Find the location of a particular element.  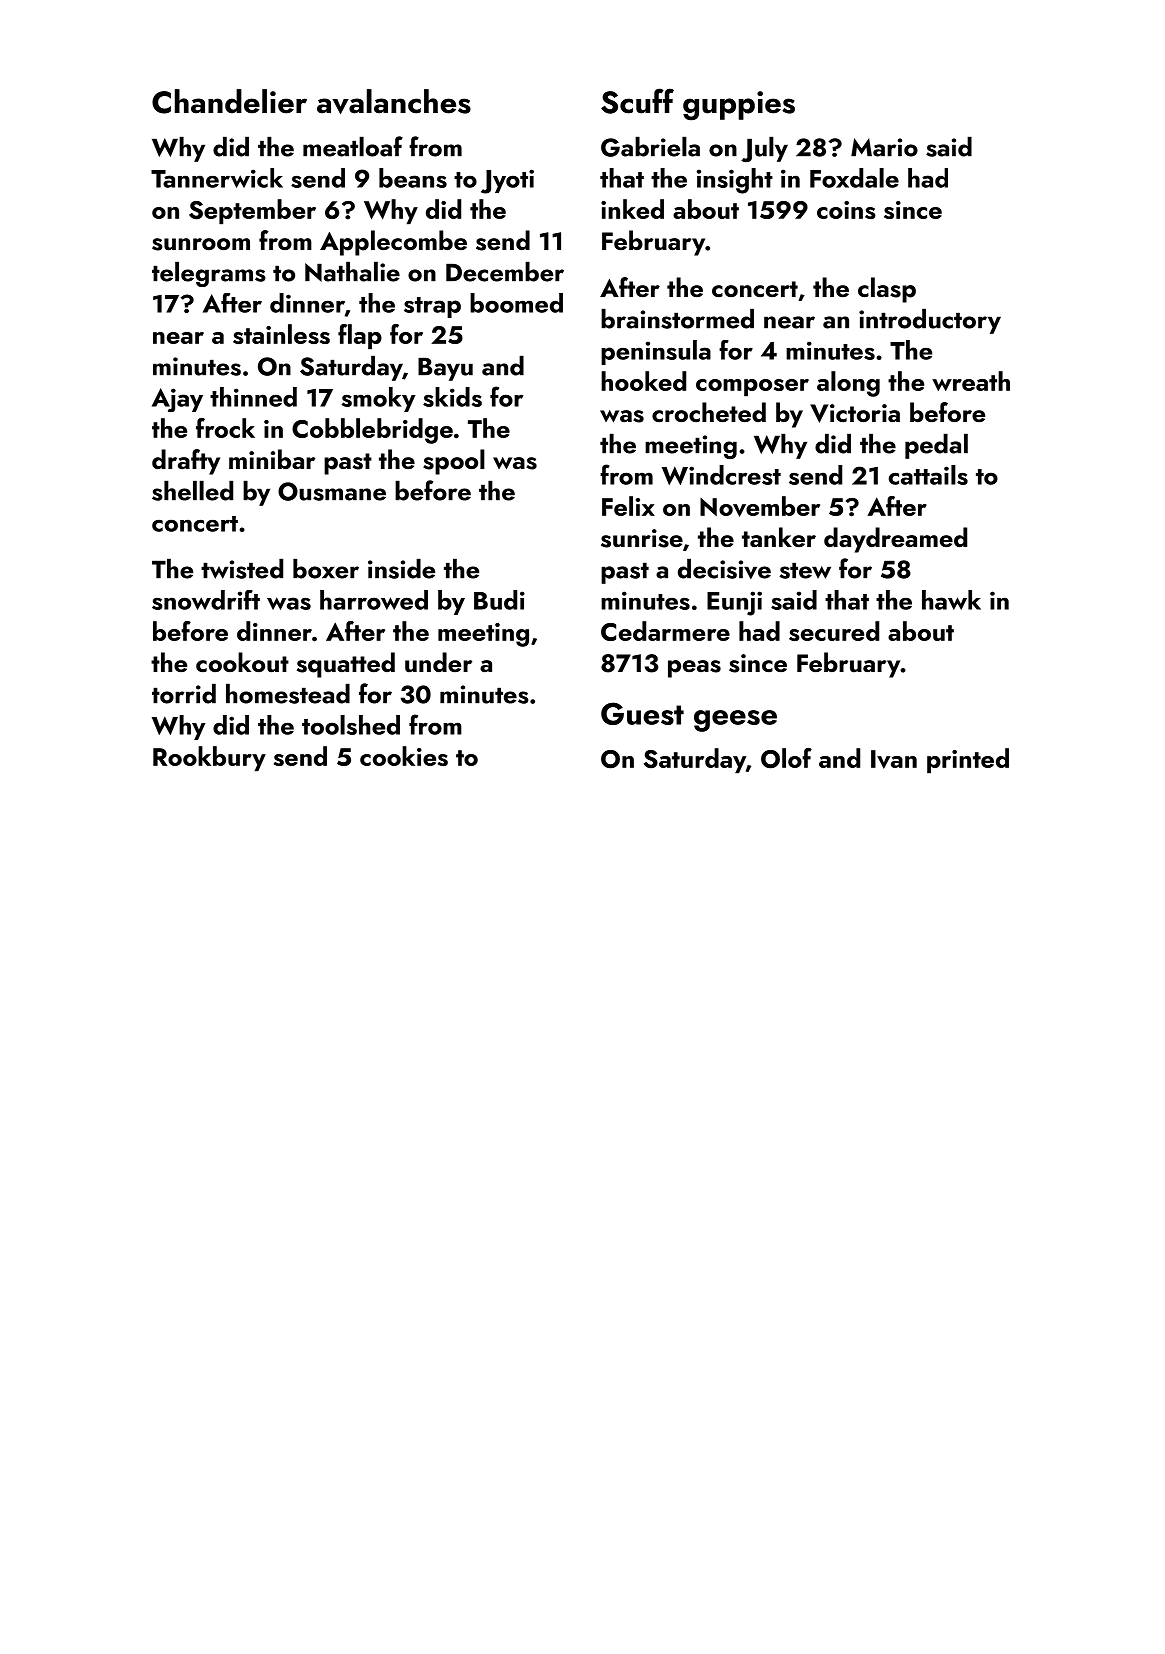

Windcrest is located at coordinates (721, 475).
